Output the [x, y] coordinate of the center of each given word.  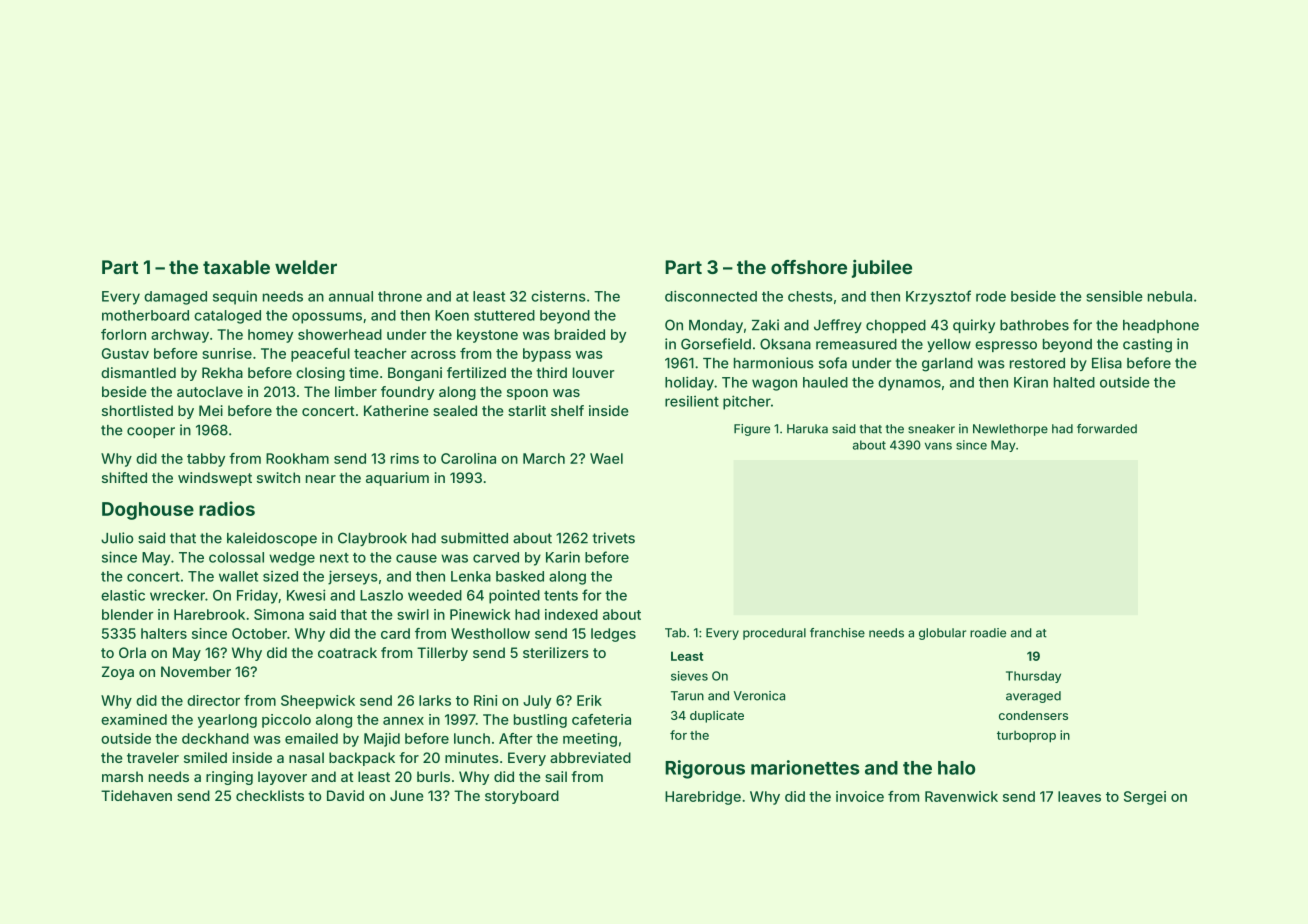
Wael [606, 458]
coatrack [347, 652]
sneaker [931, 429]
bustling [540, 721]
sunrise [227, 353]
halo [956, 768]
